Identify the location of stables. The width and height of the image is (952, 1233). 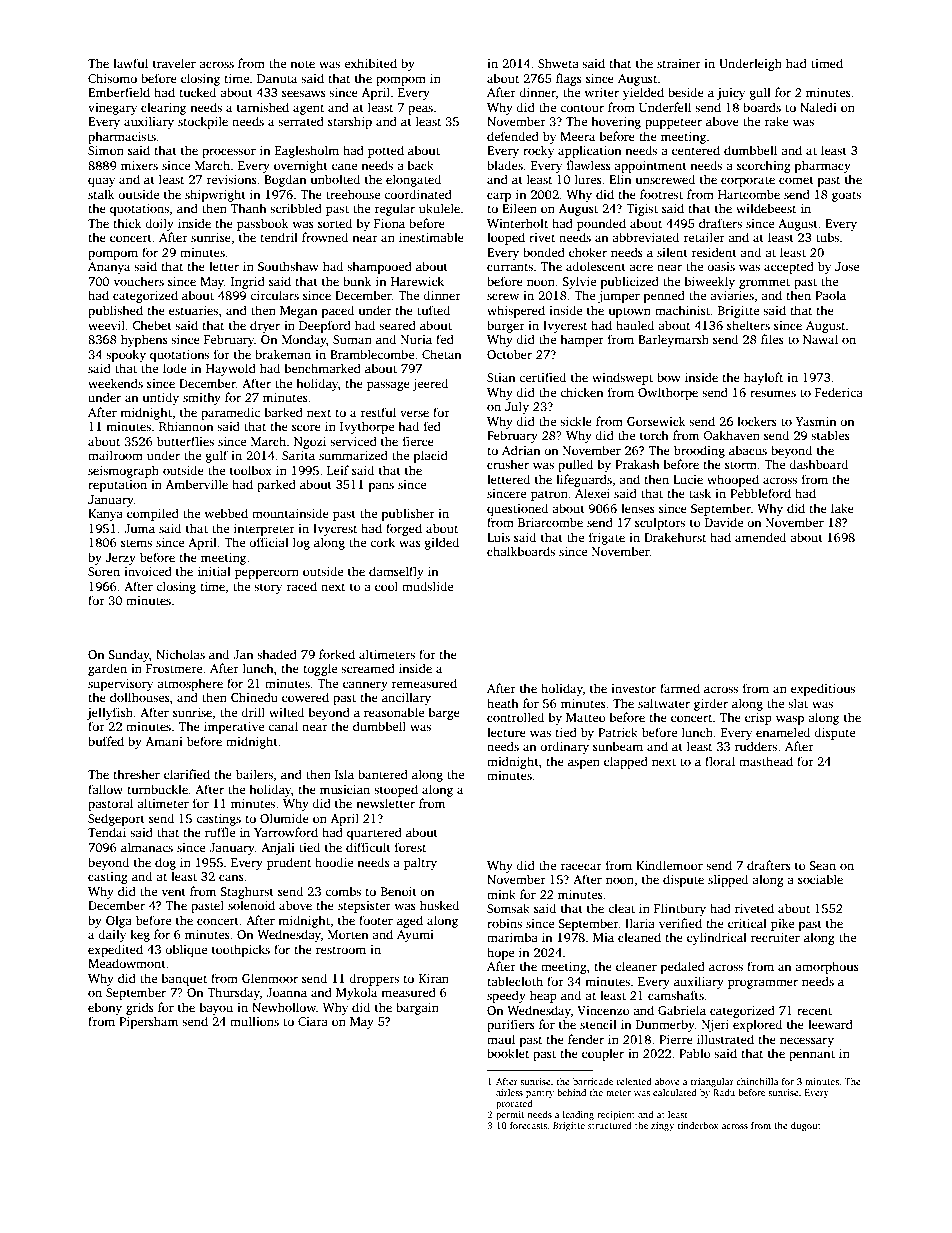
(830, 435).
